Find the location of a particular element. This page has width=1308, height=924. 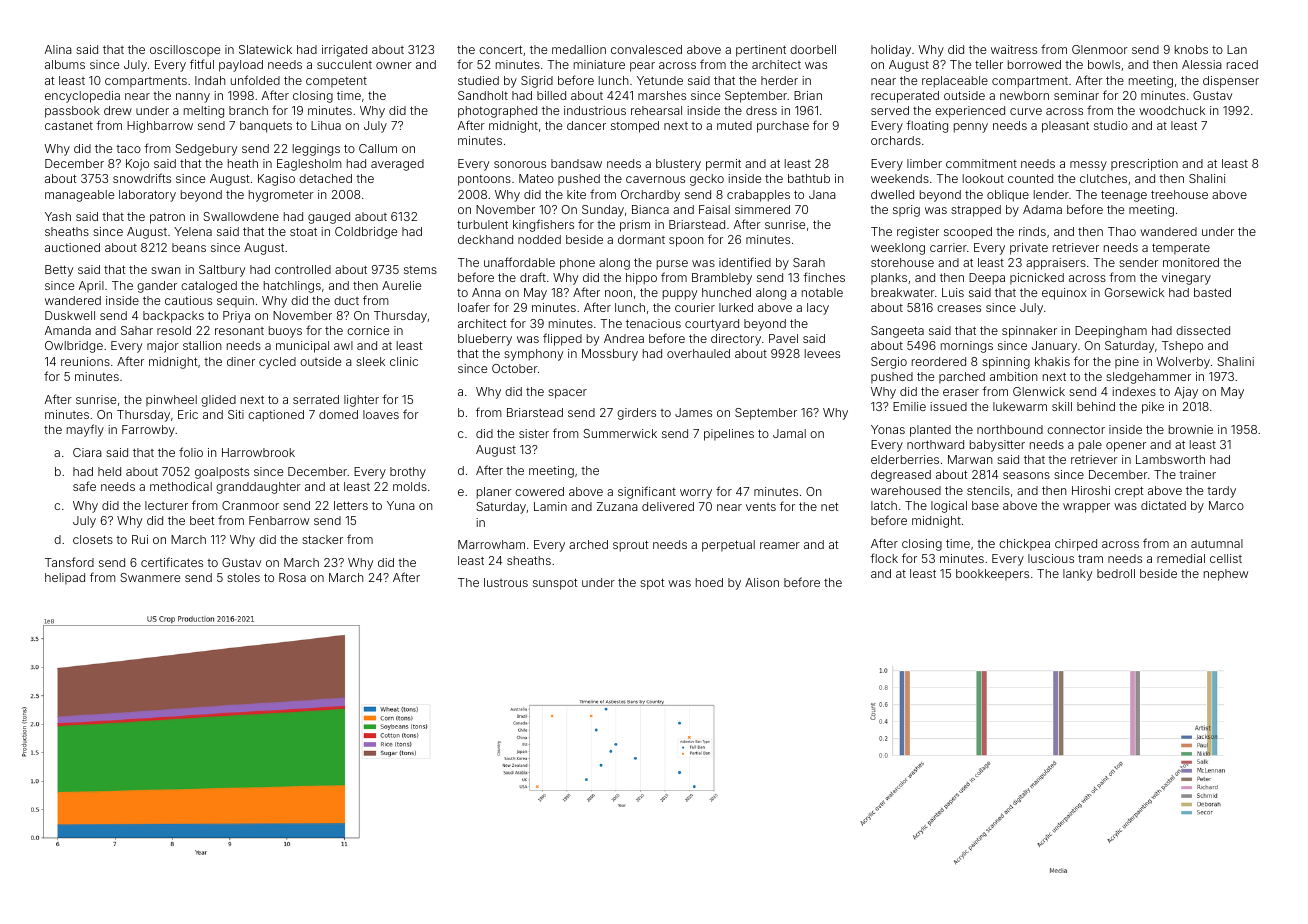

stoles is located at coordinates (243, 577).
